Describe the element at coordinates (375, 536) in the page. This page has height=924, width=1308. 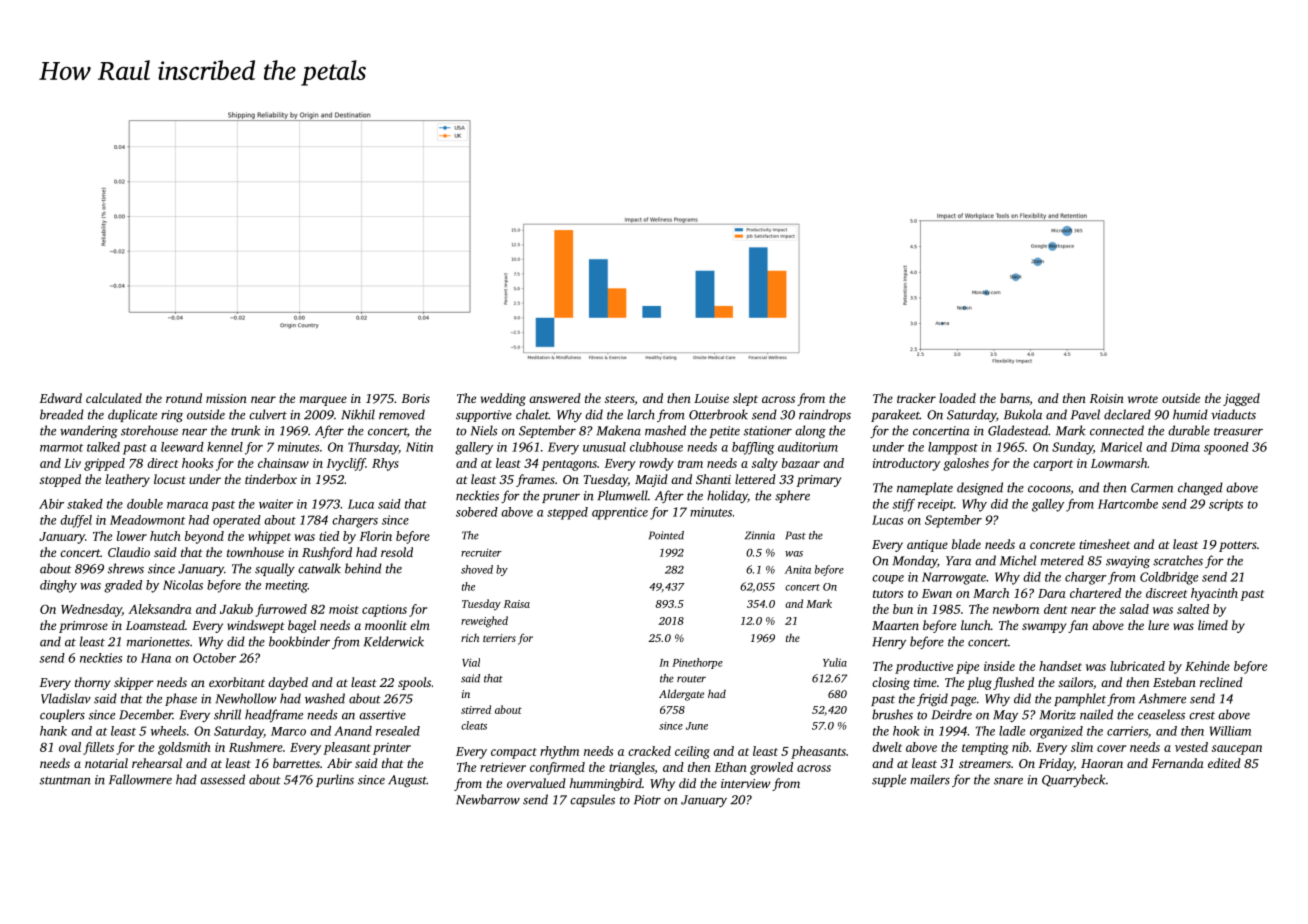
I see `Florin` at that location.
